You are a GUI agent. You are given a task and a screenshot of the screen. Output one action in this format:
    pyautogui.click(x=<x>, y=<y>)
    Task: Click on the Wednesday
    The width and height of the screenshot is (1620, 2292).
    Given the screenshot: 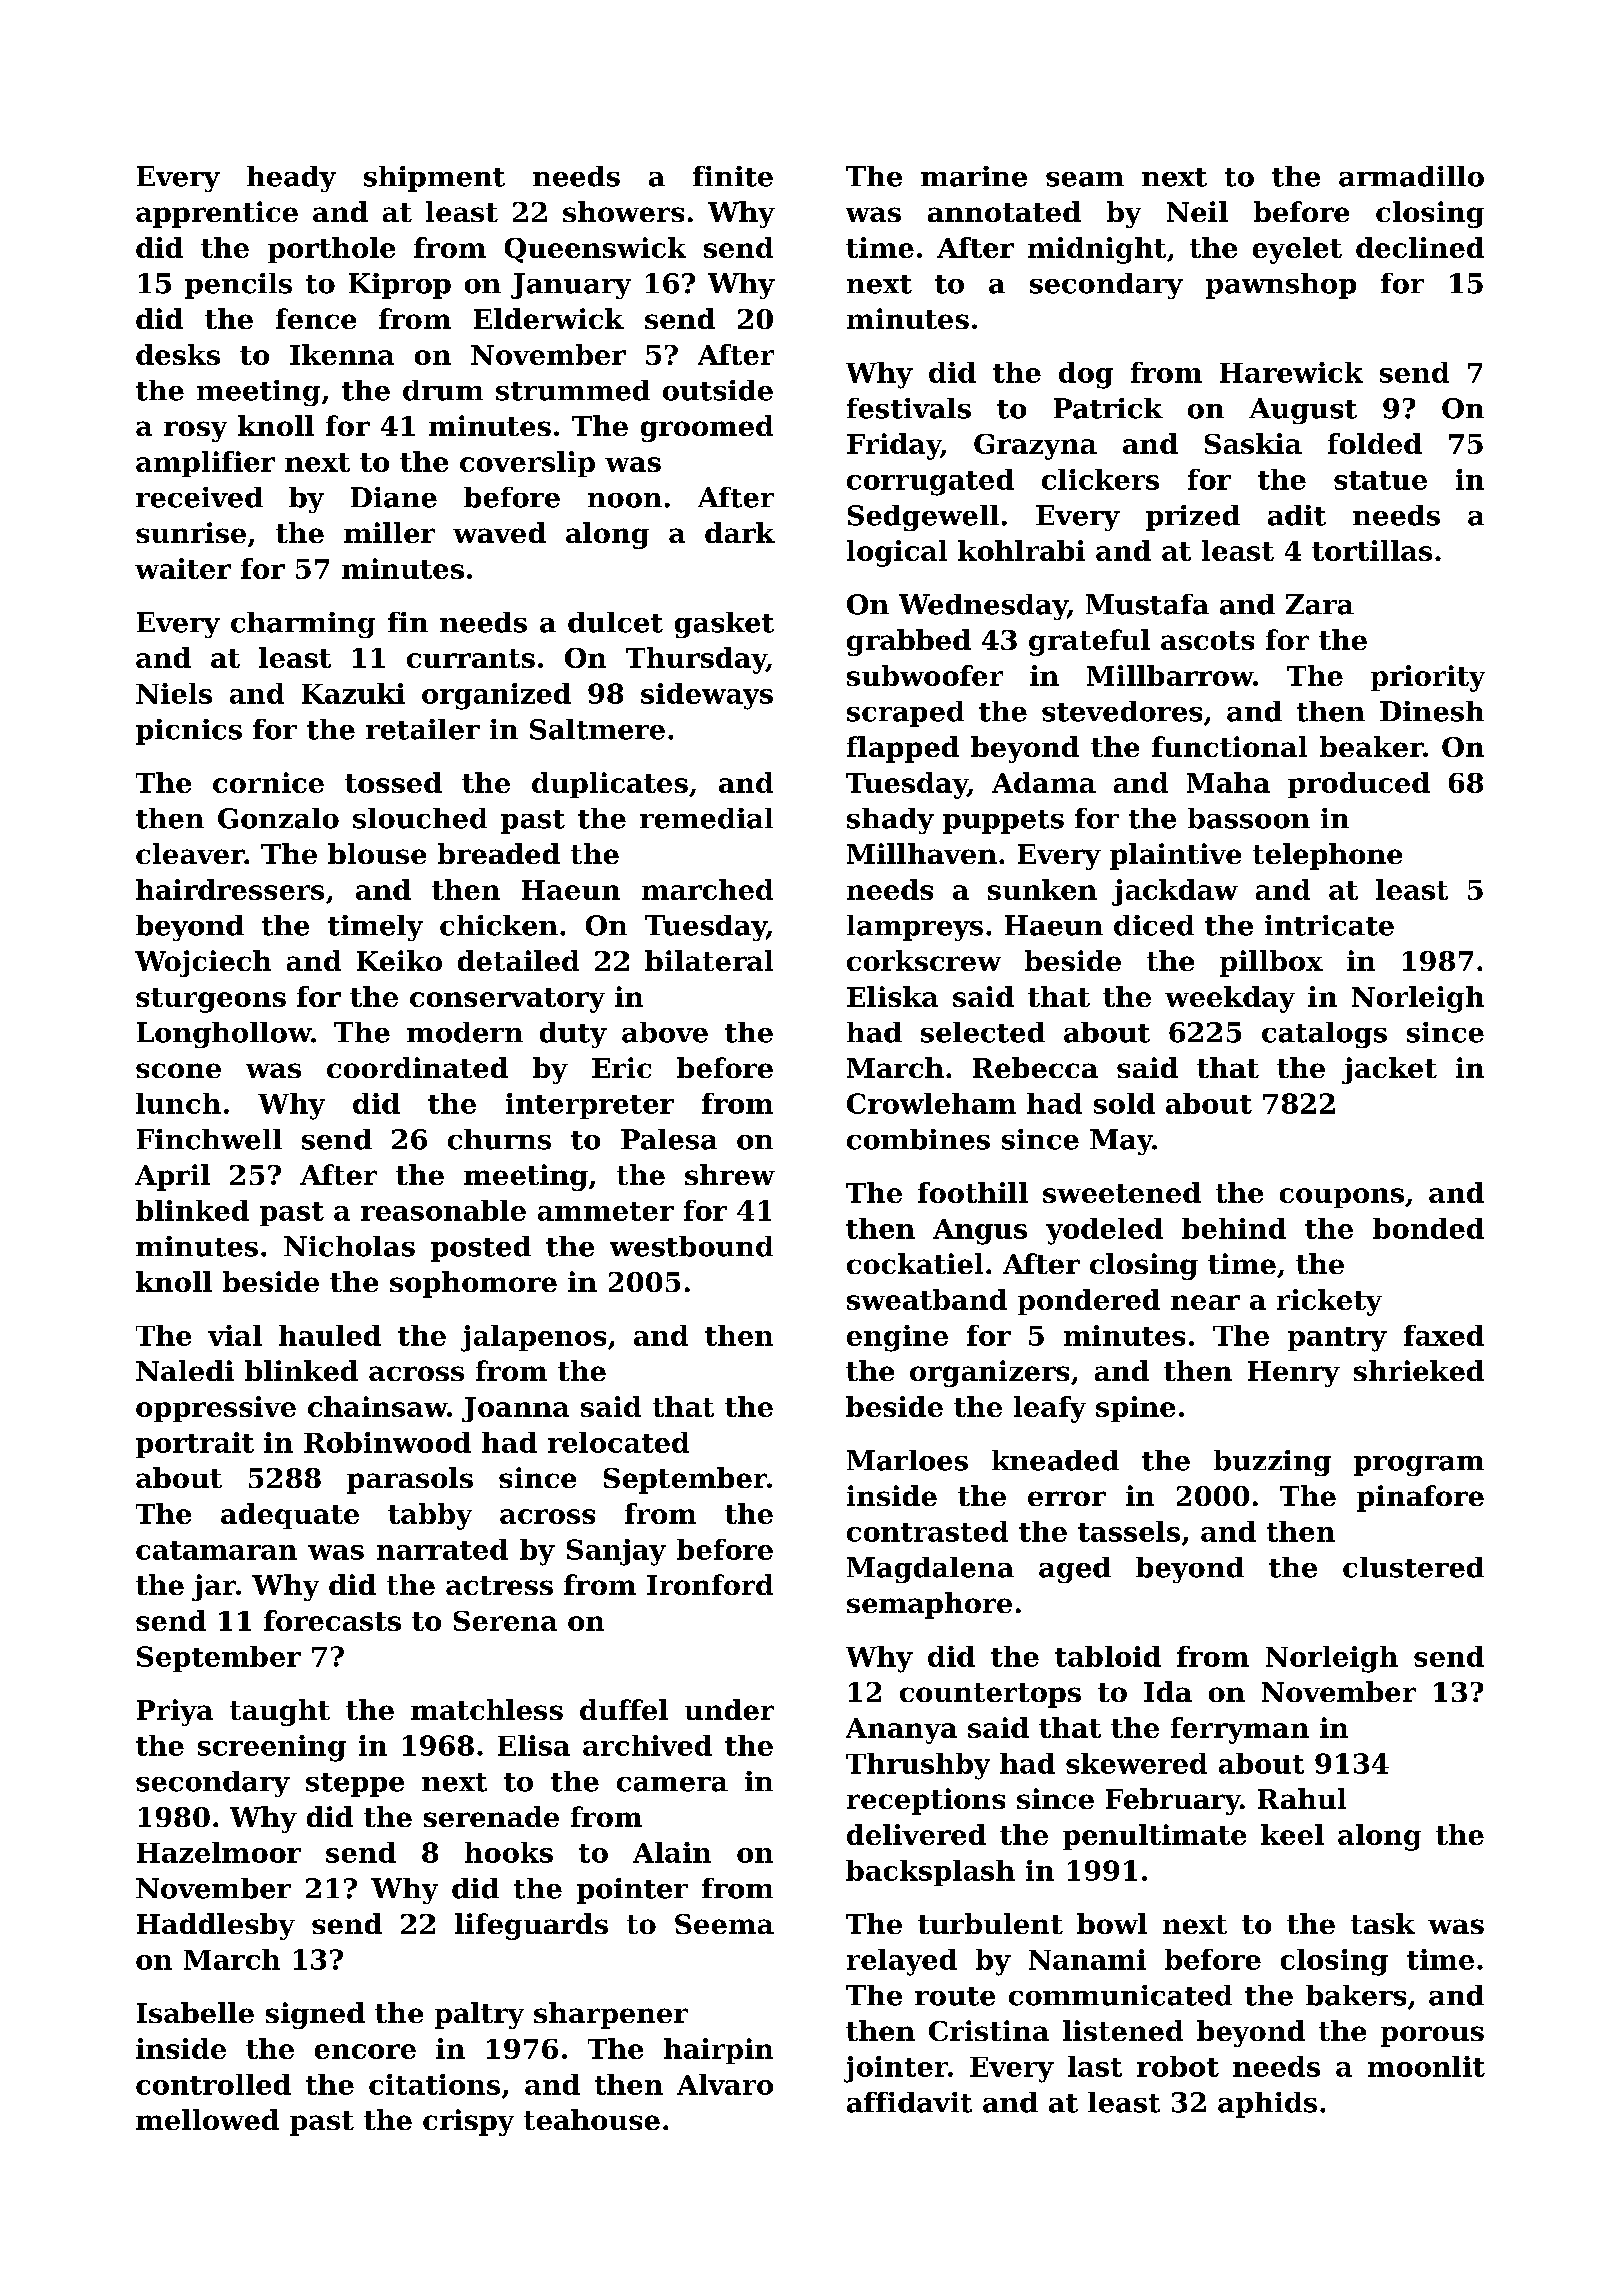 What is the action you would take?
    pyautogui.click(x=983, y=607)
